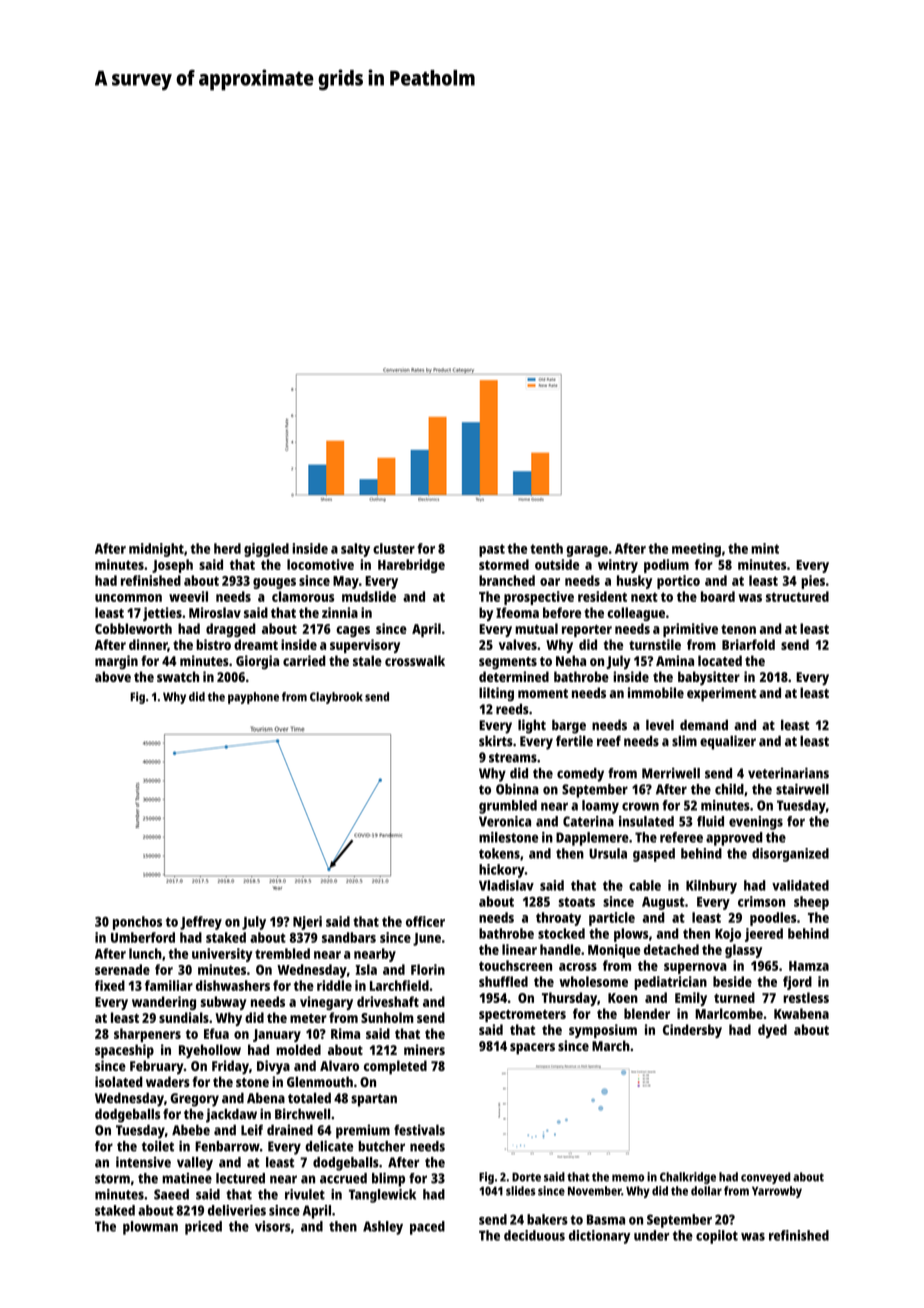 This screenshot has height=1308, width=924. I want to click on herd, so click(227, 548).
